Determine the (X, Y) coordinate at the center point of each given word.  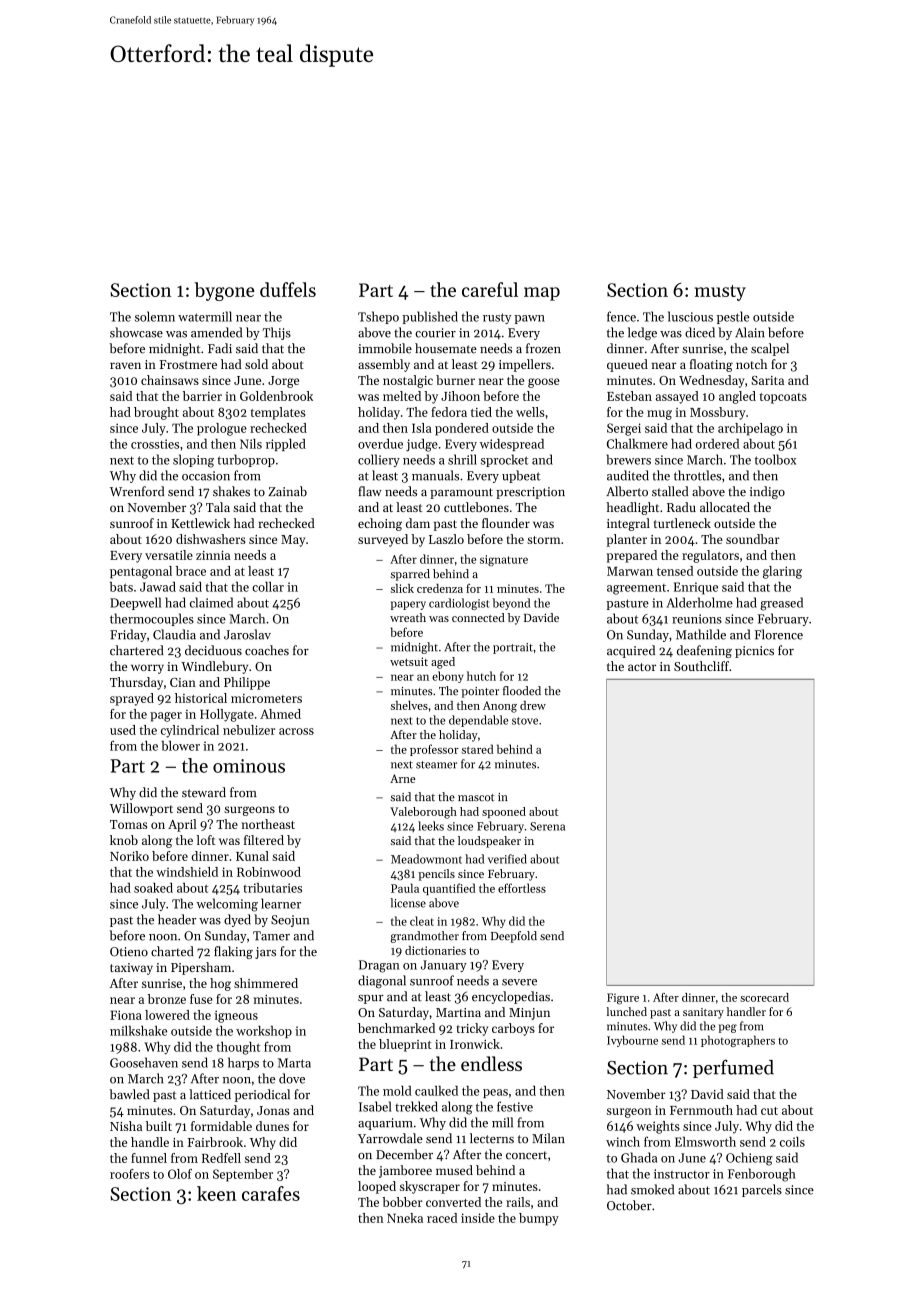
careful (490, 289)
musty (720, 293)
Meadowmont (426, 859)
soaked (153, 888)
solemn (155, 316)
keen (217, 1193)
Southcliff (701, 666)
